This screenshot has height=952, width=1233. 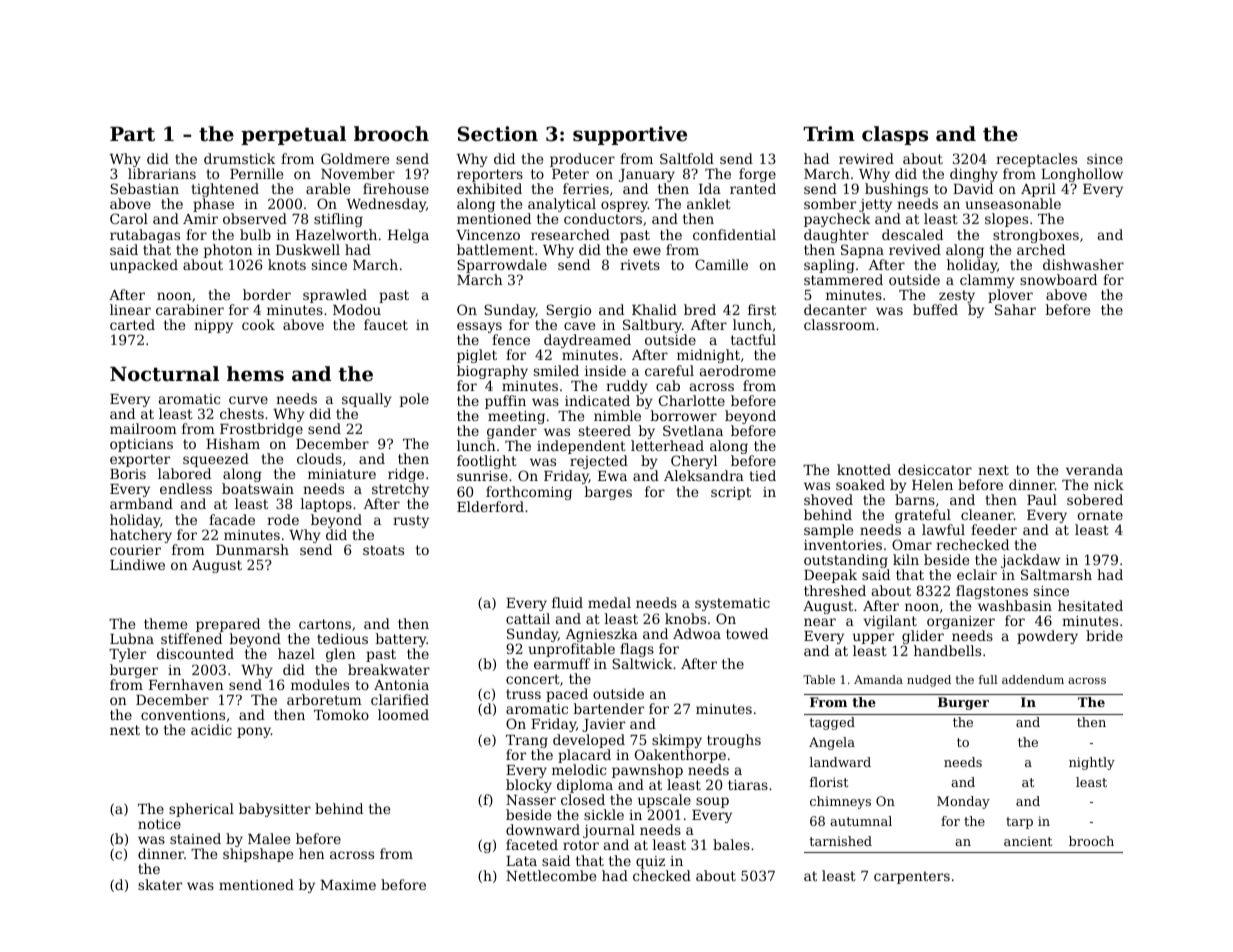 I want to click on Section, so click(x=498, y=134).
